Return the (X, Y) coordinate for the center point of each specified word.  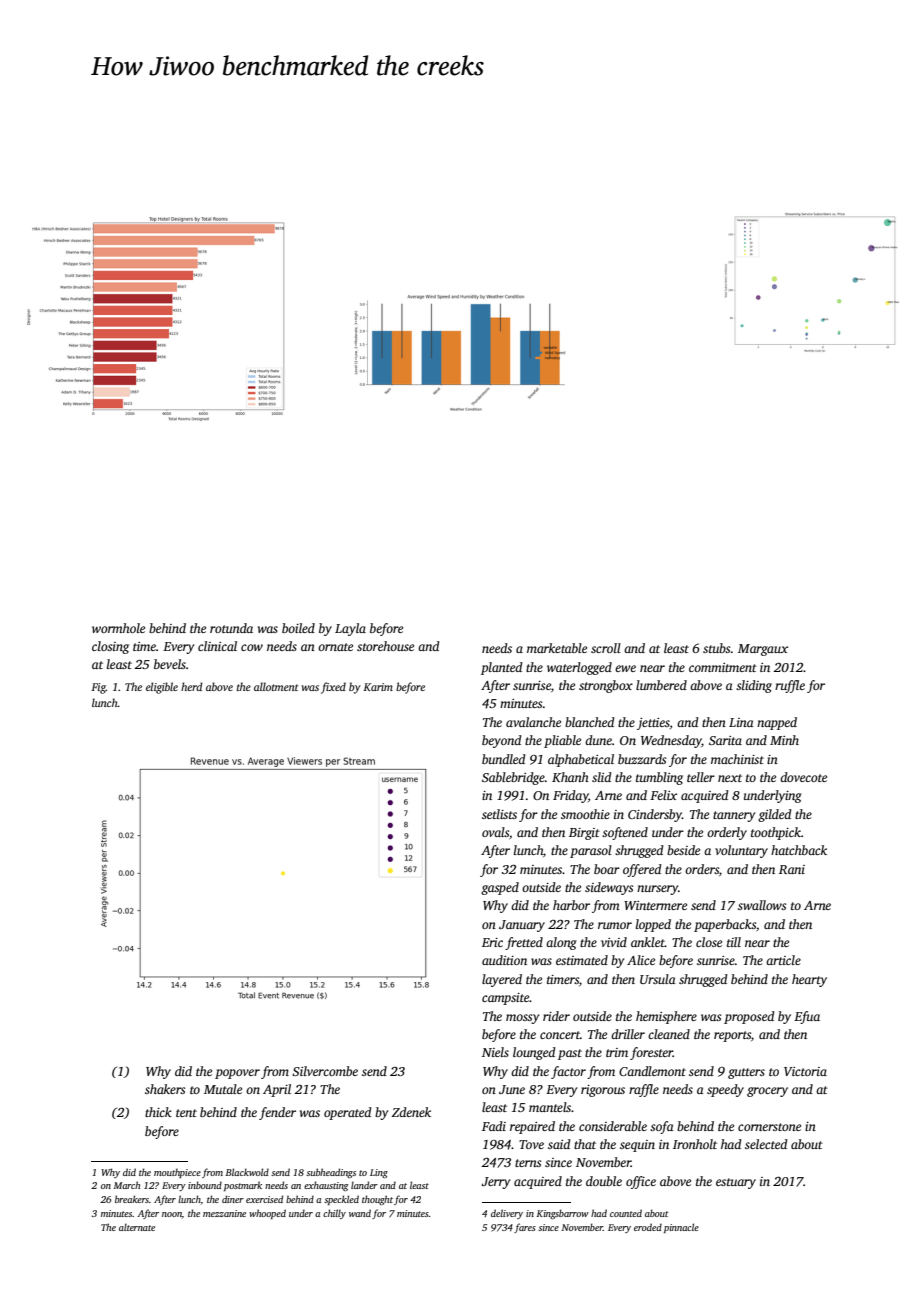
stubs (716, 648)
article (783, 960)
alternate (137, 1227)
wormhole (118, 628)
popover (237, 1074)
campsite (505, 999)
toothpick (776, 833)
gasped (500, 888)
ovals (495, 832)
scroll (606, 648)
